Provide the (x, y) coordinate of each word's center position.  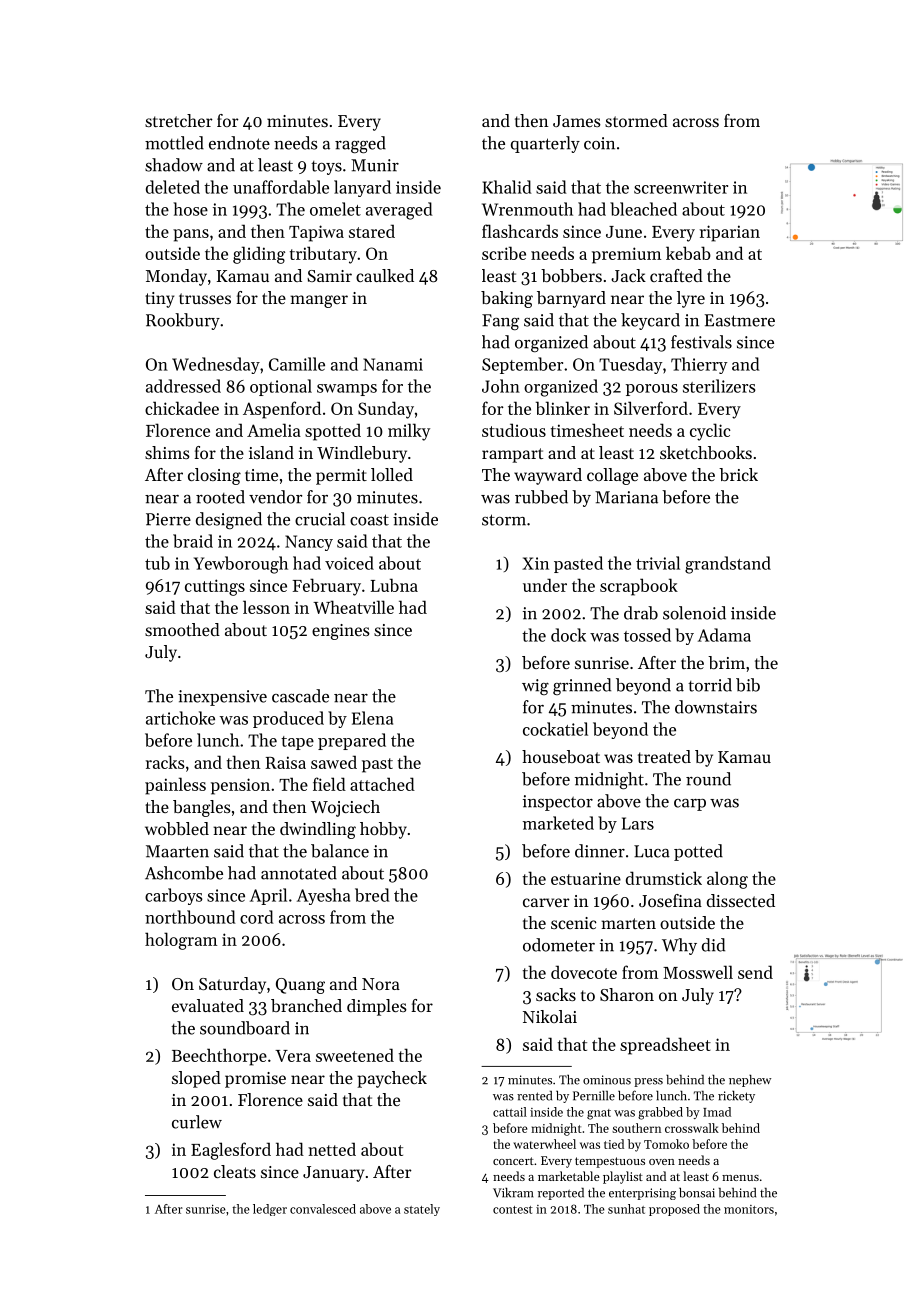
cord (256, 917)
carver (546, 902)
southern (636, 1128)
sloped (196, 1079)
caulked (385, 275)
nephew (750, 1081)
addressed (183, 386)
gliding (259, 255)
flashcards (520, 231)
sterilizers (719, 386)
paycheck (392, 1079)
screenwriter (681, 187)
